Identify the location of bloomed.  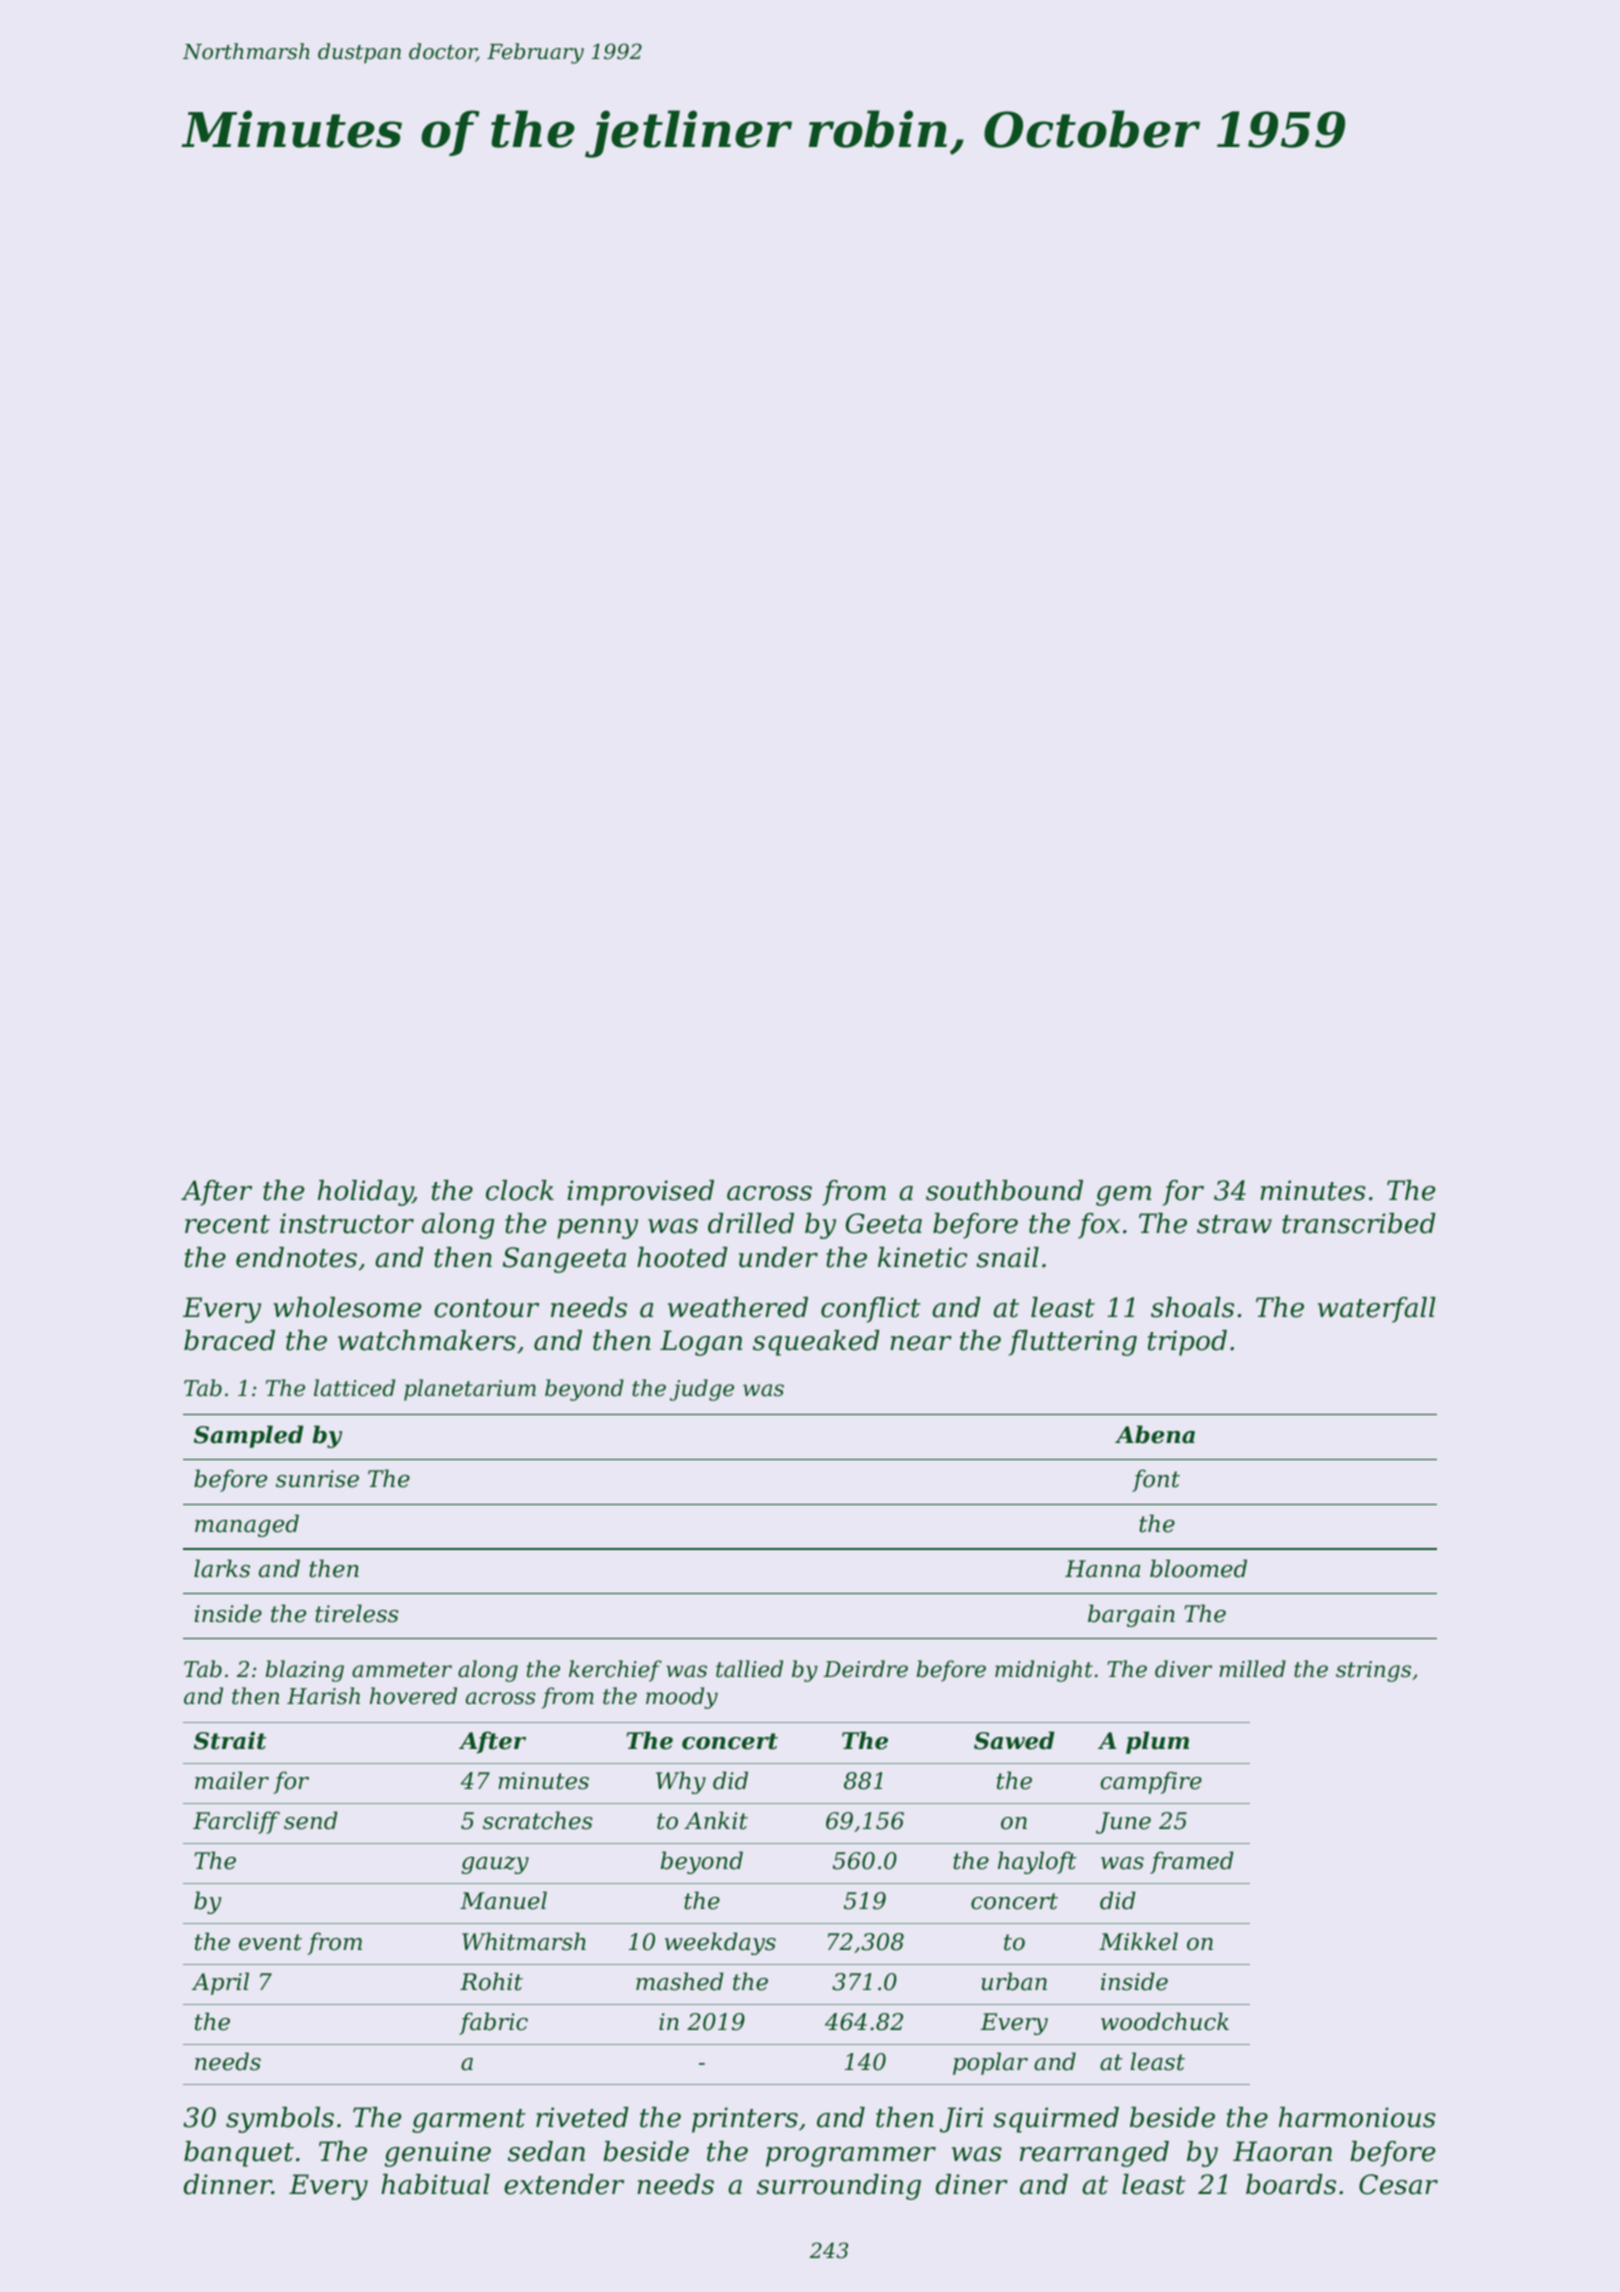
(1198, 1568).
